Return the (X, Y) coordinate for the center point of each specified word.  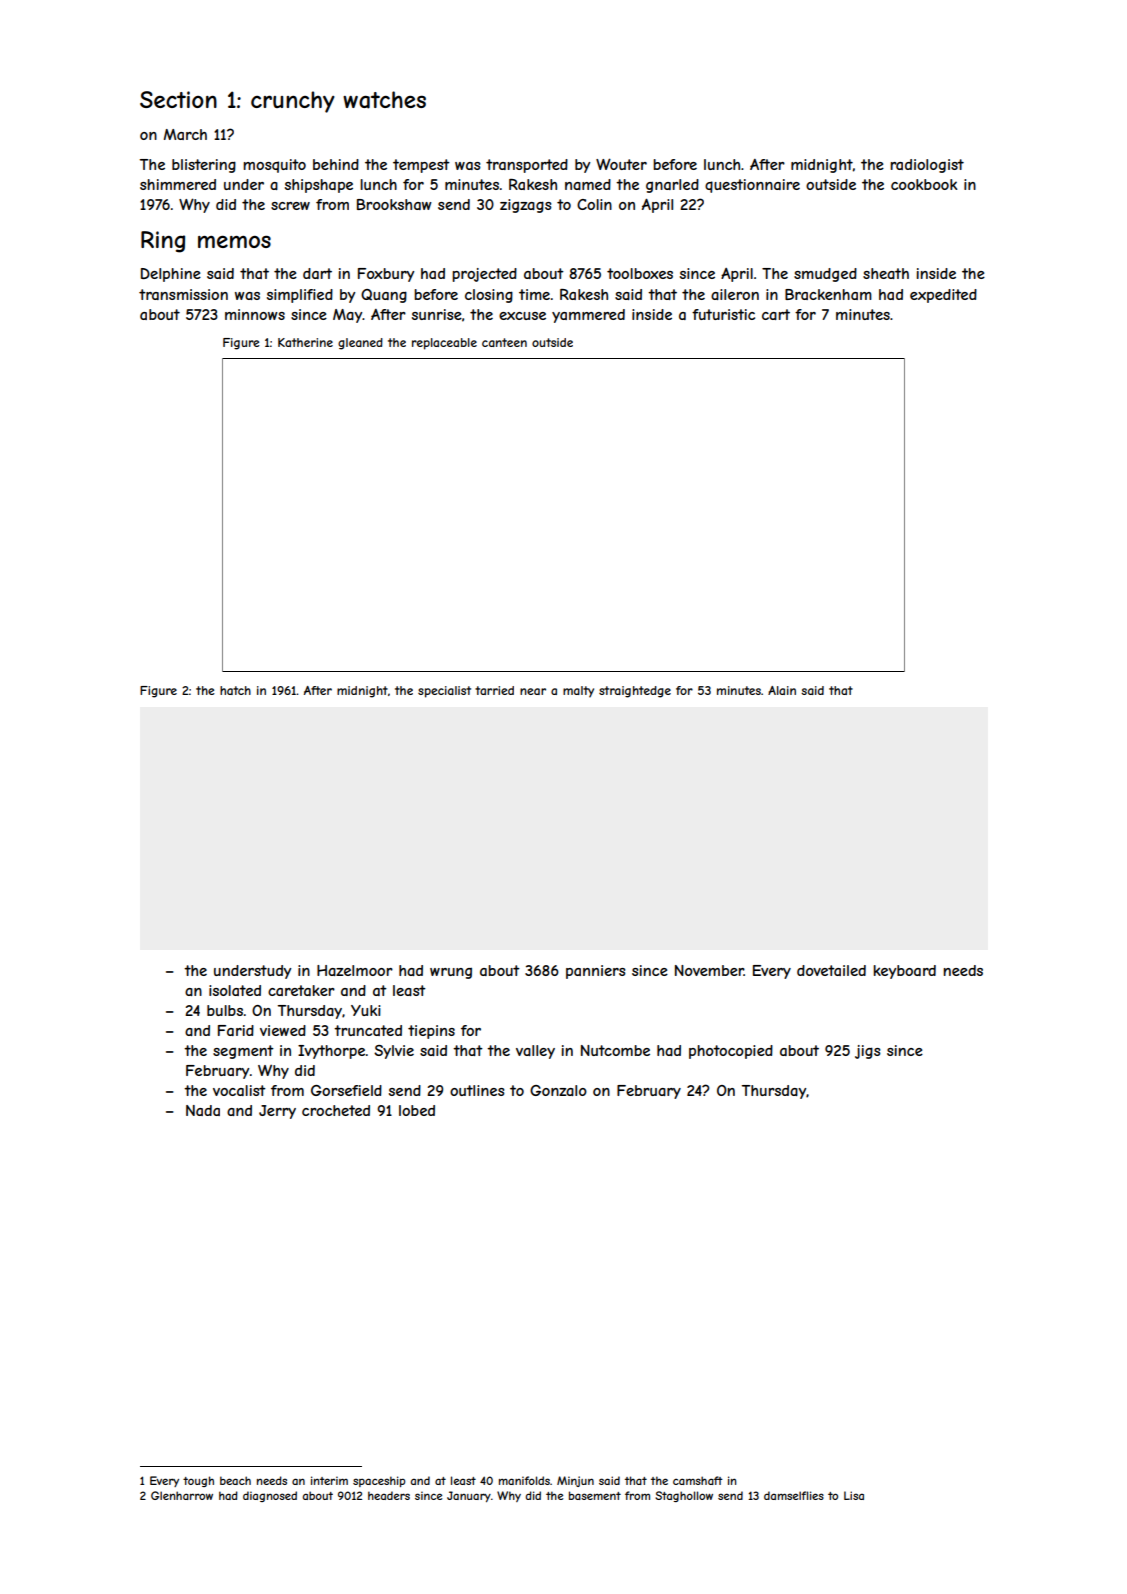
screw (290, 206)
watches (384, 100)
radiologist (927, 166)
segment (243, 1052)
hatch (235, 690)
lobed (417, 1110)
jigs (867, 1052)
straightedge (635, 692)
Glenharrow (182, 1495)
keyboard (904, 972)
